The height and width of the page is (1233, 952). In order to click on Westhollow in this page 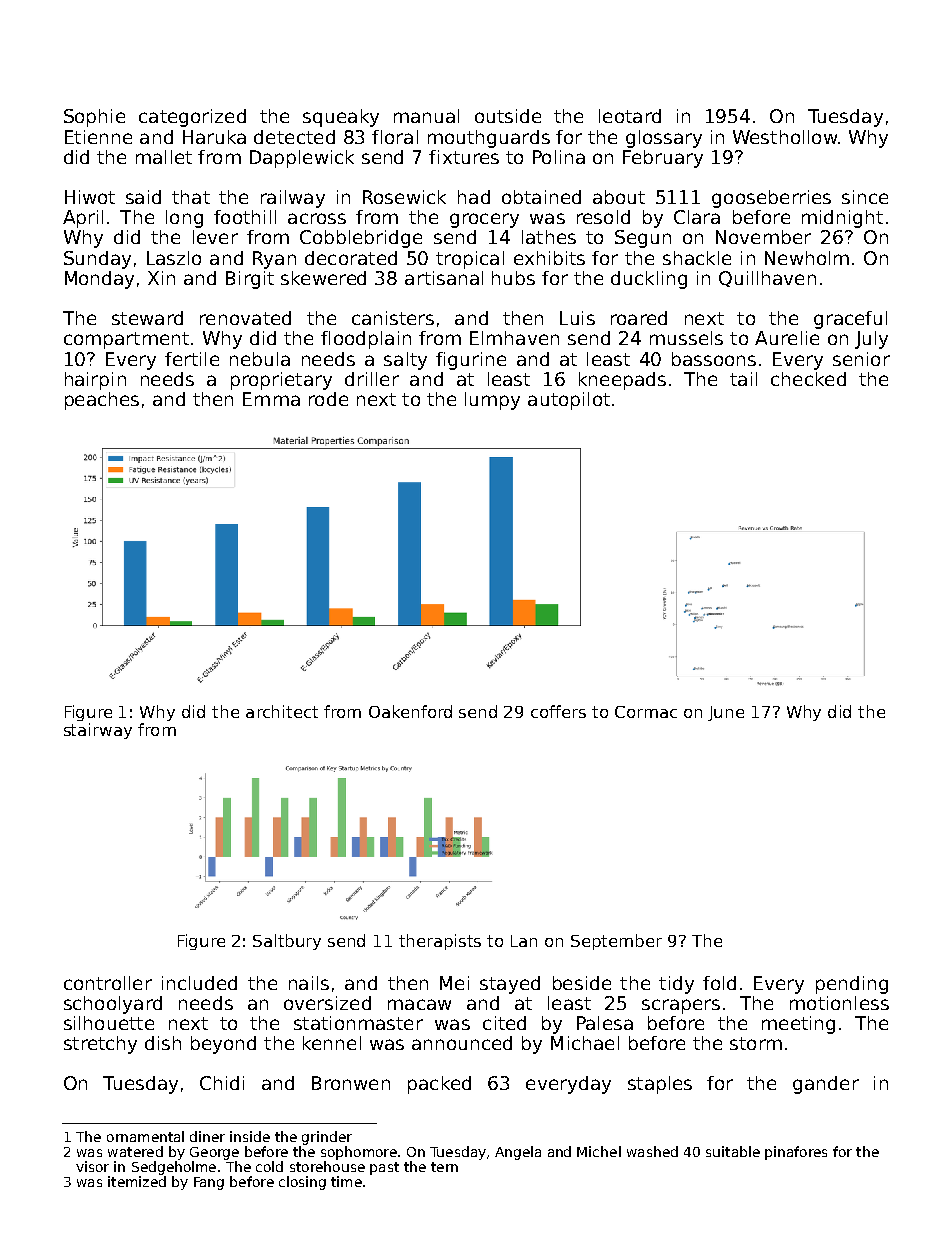, I will do `click(785, 137)`.
